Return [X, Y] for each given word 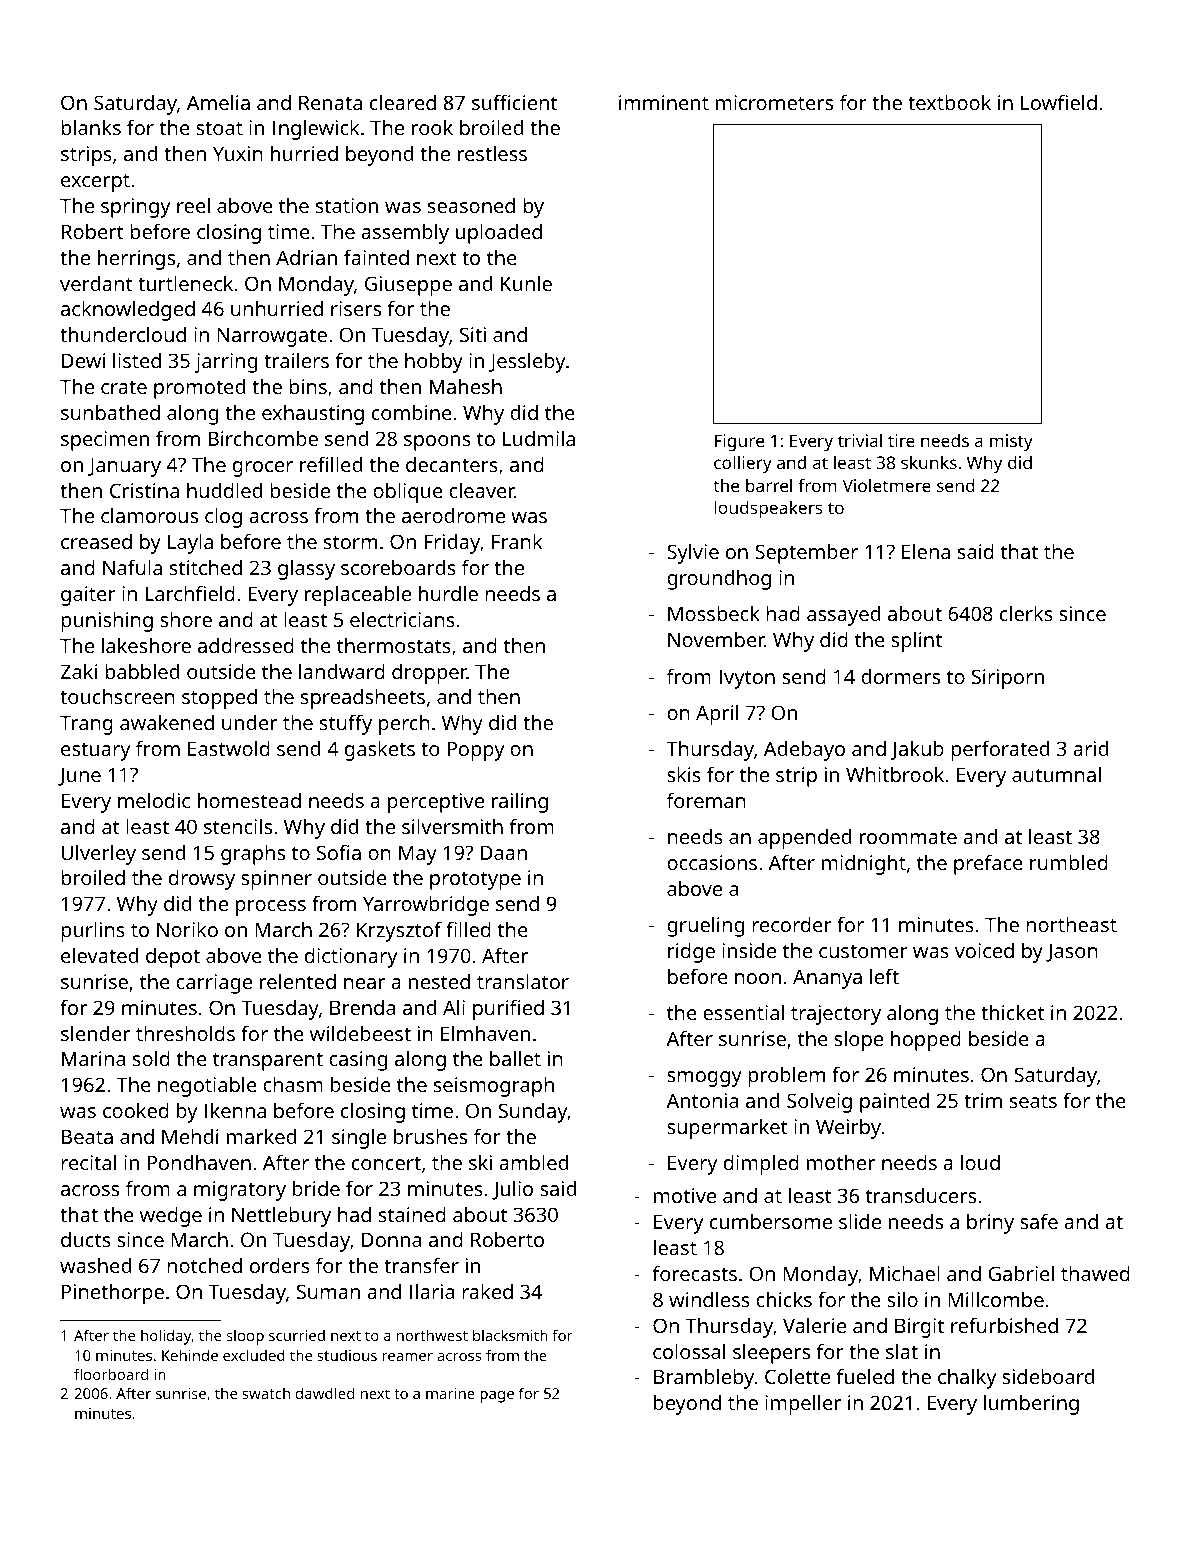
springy [136, 208]
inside [749, 950]
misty [1011, 442]
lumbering [1031, 1405]
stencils [238, 826]
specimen [105, 441]
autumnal [1056, 774]
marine [450, 1393]
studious [347, 1355]
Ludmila [539, 438]
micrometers [774, 102]
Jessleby [527, 363]
